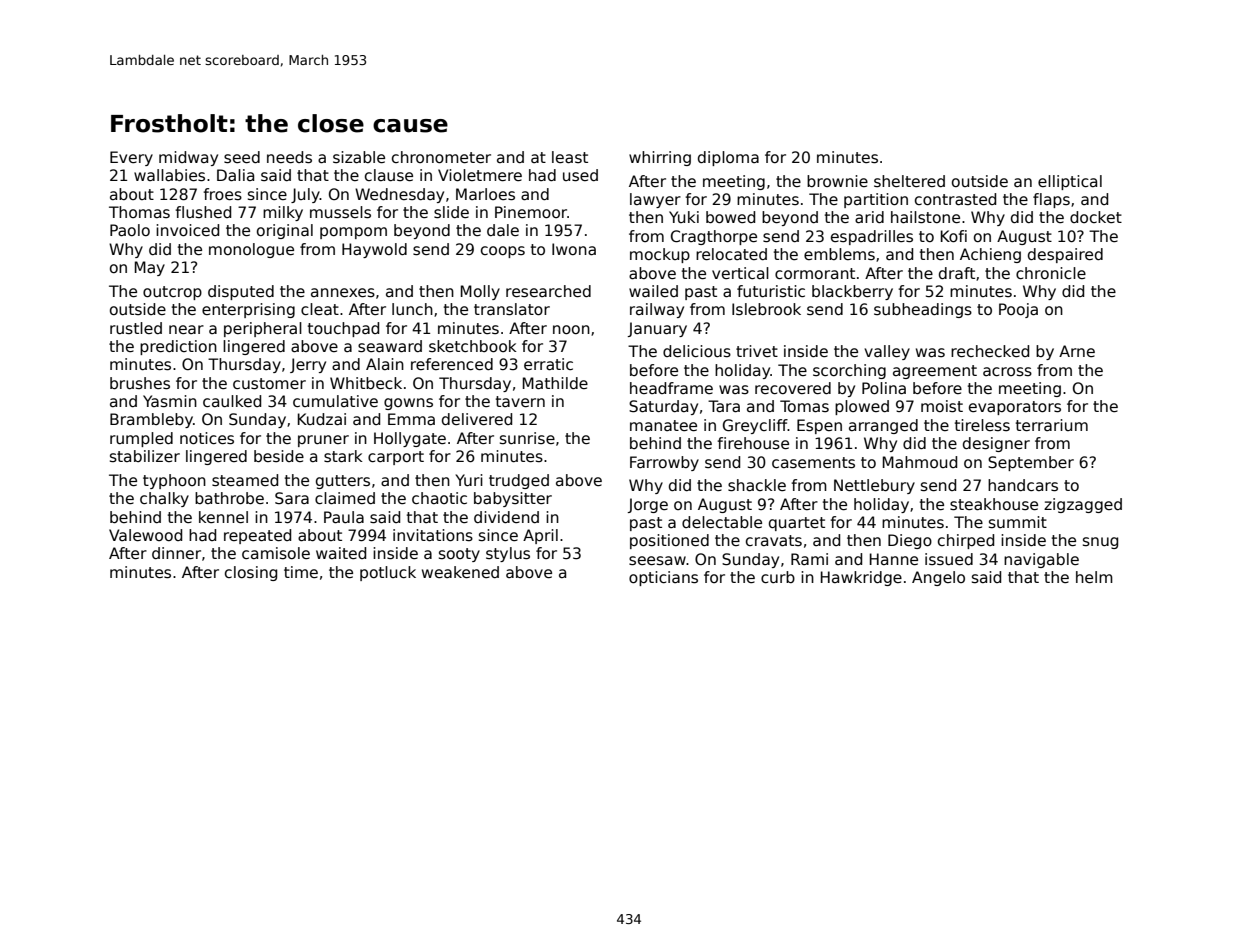  What do you see at coordinates (140, 383) in the screenshot?
I see `brushes` at bounding box center [140, 383].
